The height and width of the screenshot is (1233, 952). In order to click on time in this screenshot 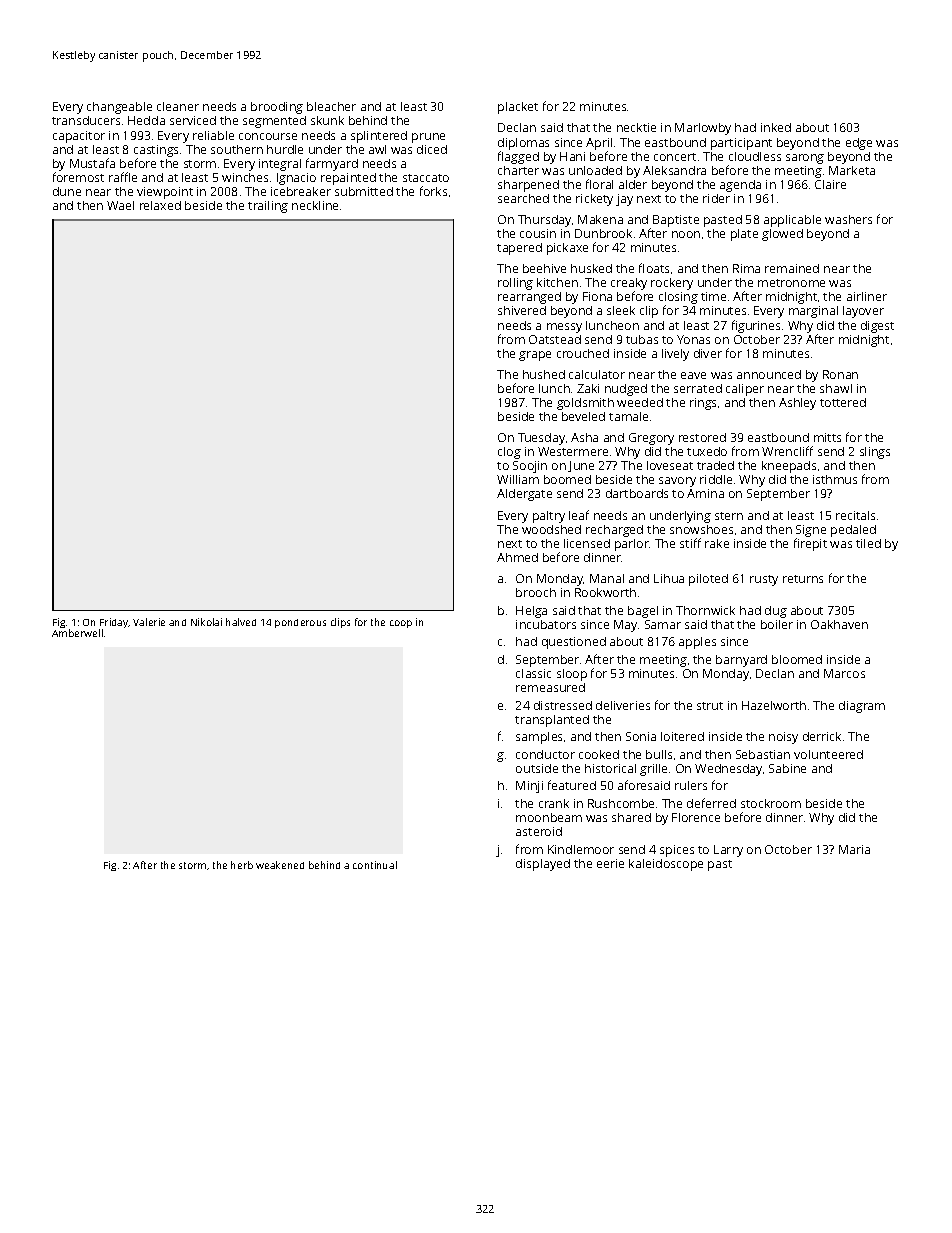, I will do `click(713, 296)`.
